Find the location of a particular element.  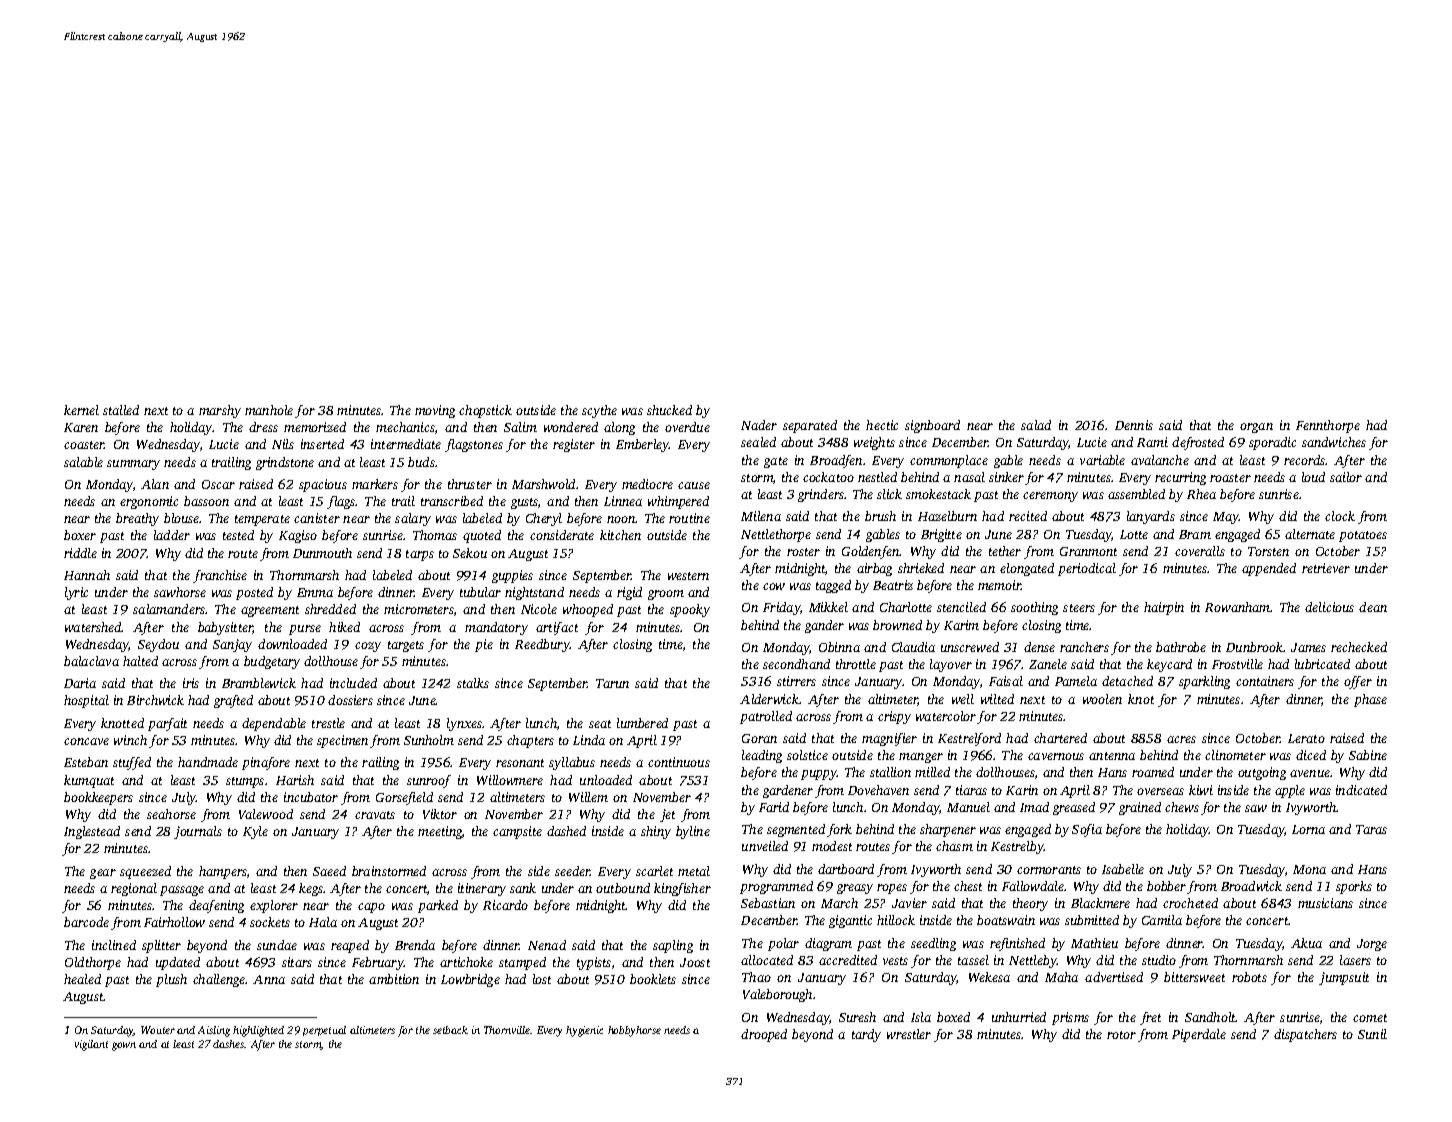

sporks is located at coordinates (1354, 887).
